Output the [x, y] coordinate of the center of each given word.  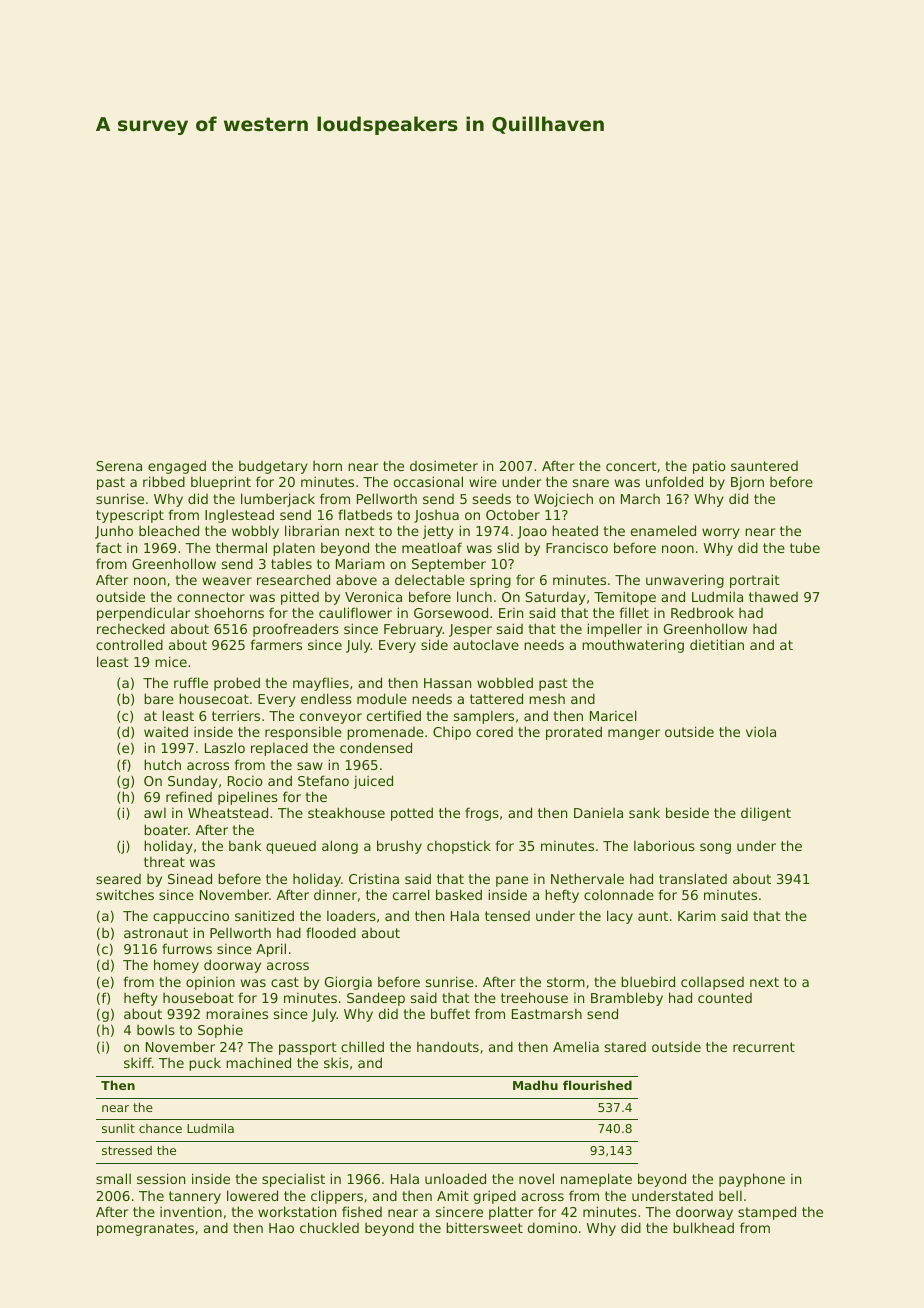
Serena [119, 466]
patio [709, 467]
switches [125, 894]
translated [693, 878]
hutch [162, 764]
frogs [482, 814]
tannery [195, 1197]
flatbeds [365, 514]
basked [459, 894]
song [715, 848]
